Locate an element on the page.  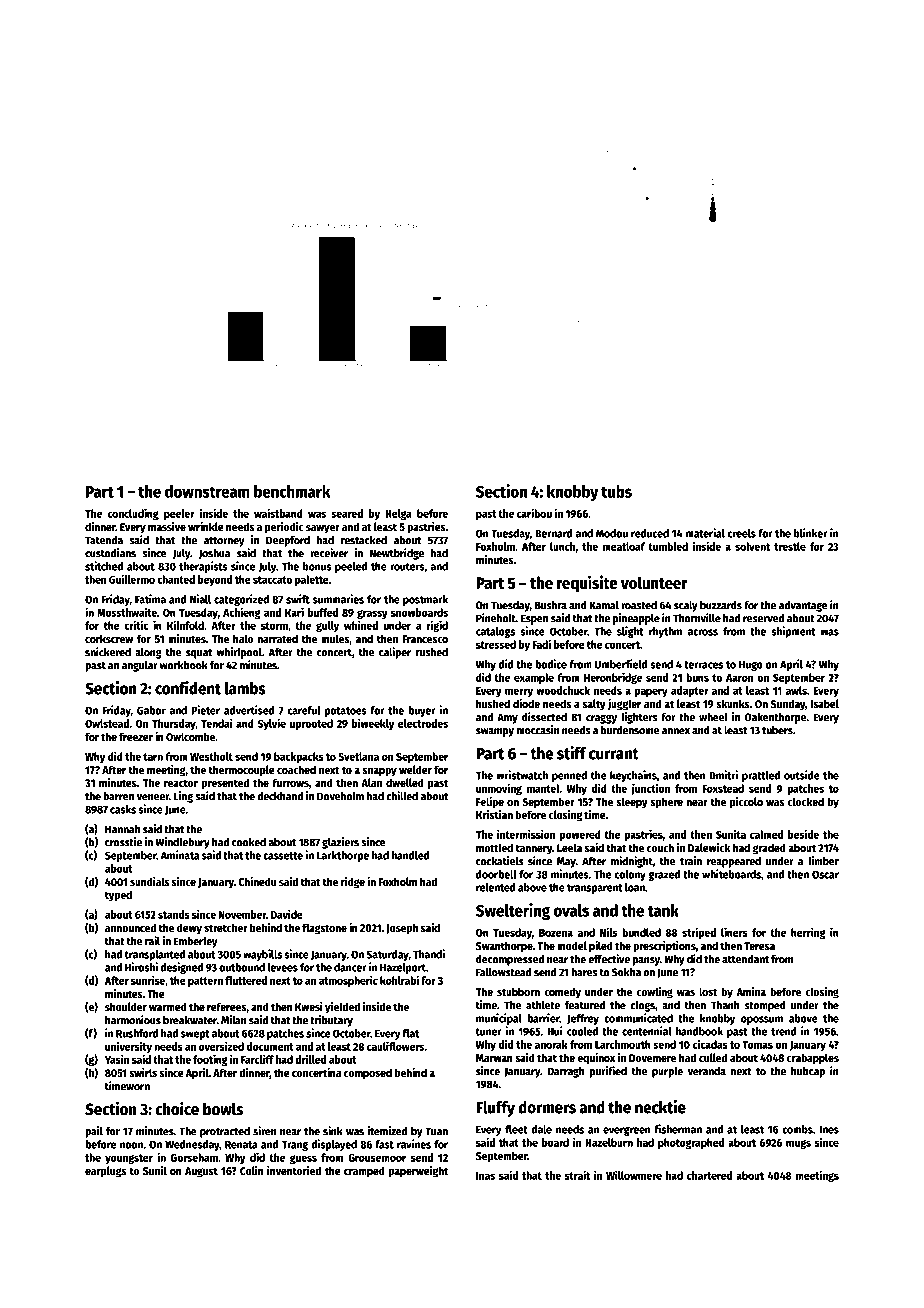
blinker is located at coordinates (810, 533).
